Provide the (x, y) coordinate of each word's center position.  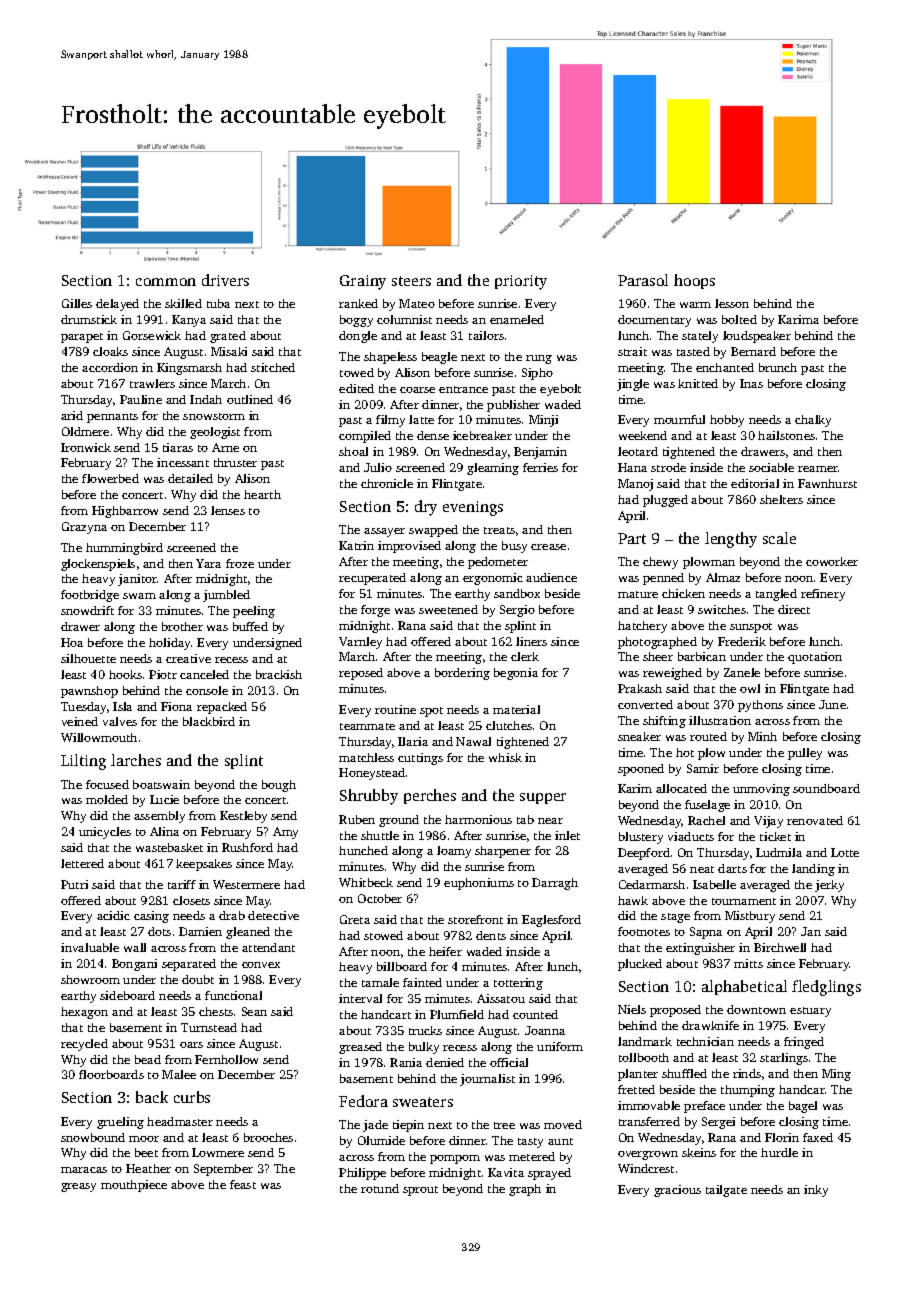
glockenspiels (98, 565)
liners (531, 641)
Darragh (555, 884)
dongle (358, 337)
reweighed (672, 674)
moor (144, 1139)
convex (261, 965)
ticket (775, 836)
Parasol (643, 280)
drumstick (89, 319)
